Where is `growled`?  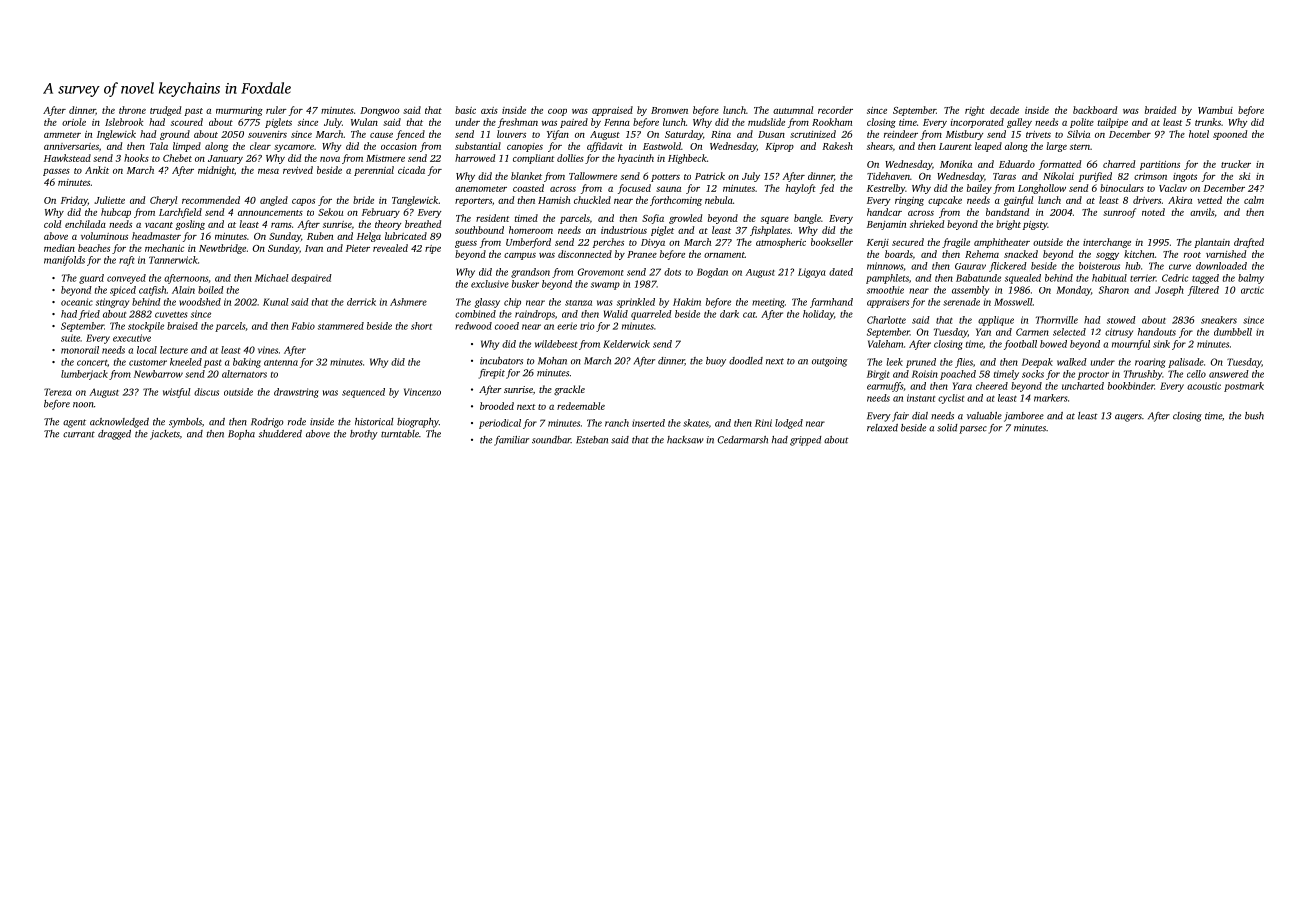 growled is located at coordinates (685, 219).
